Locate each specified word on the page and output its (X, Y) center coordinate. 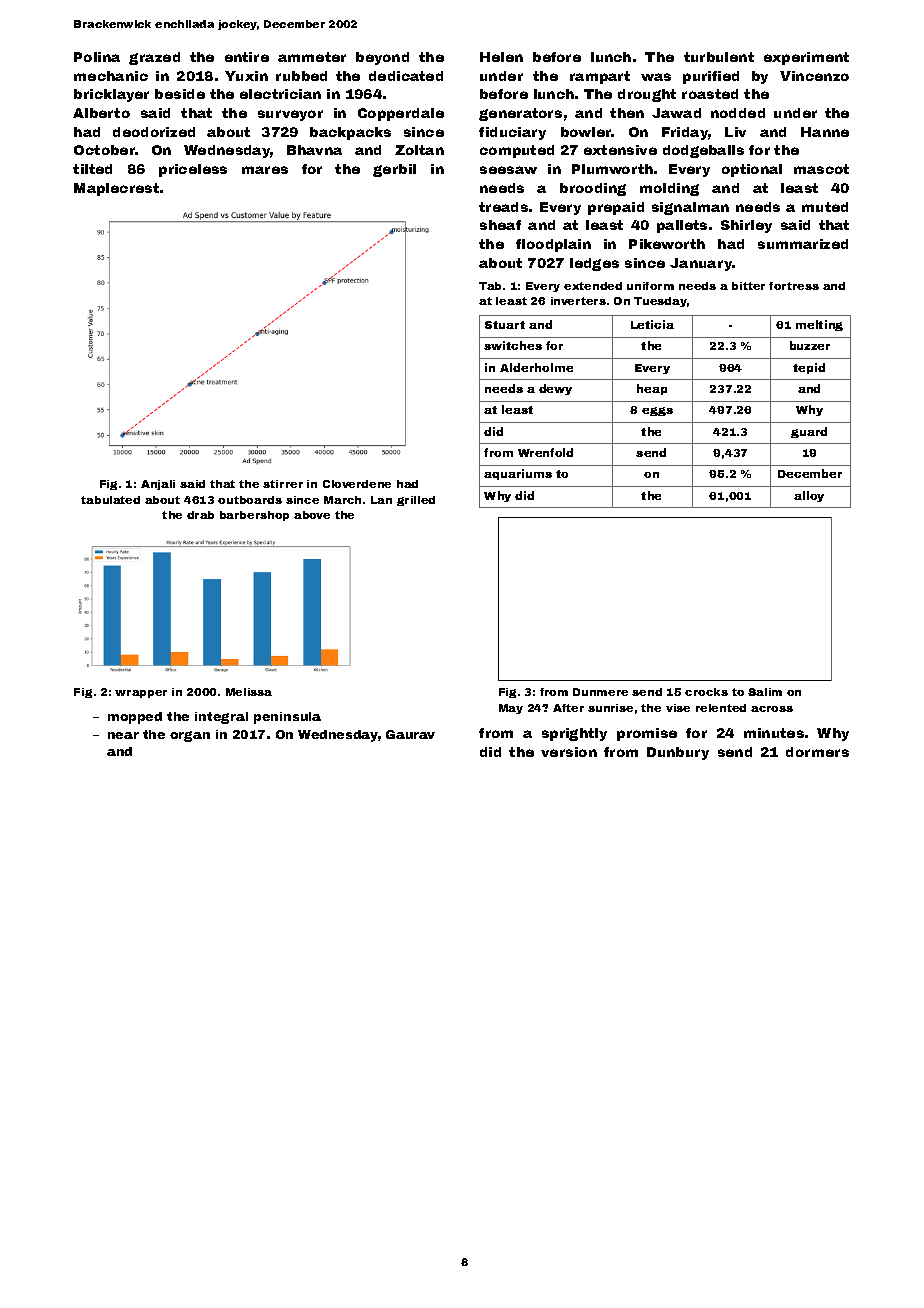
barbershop (254, 516)
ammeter (312, 57)
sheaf (500, 225)
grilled (416, 501)
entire (247, 57)
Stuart (505, 325)
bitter (748, 286)
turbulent (719, 57)
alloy (809, 496)
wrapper (141, 694)
